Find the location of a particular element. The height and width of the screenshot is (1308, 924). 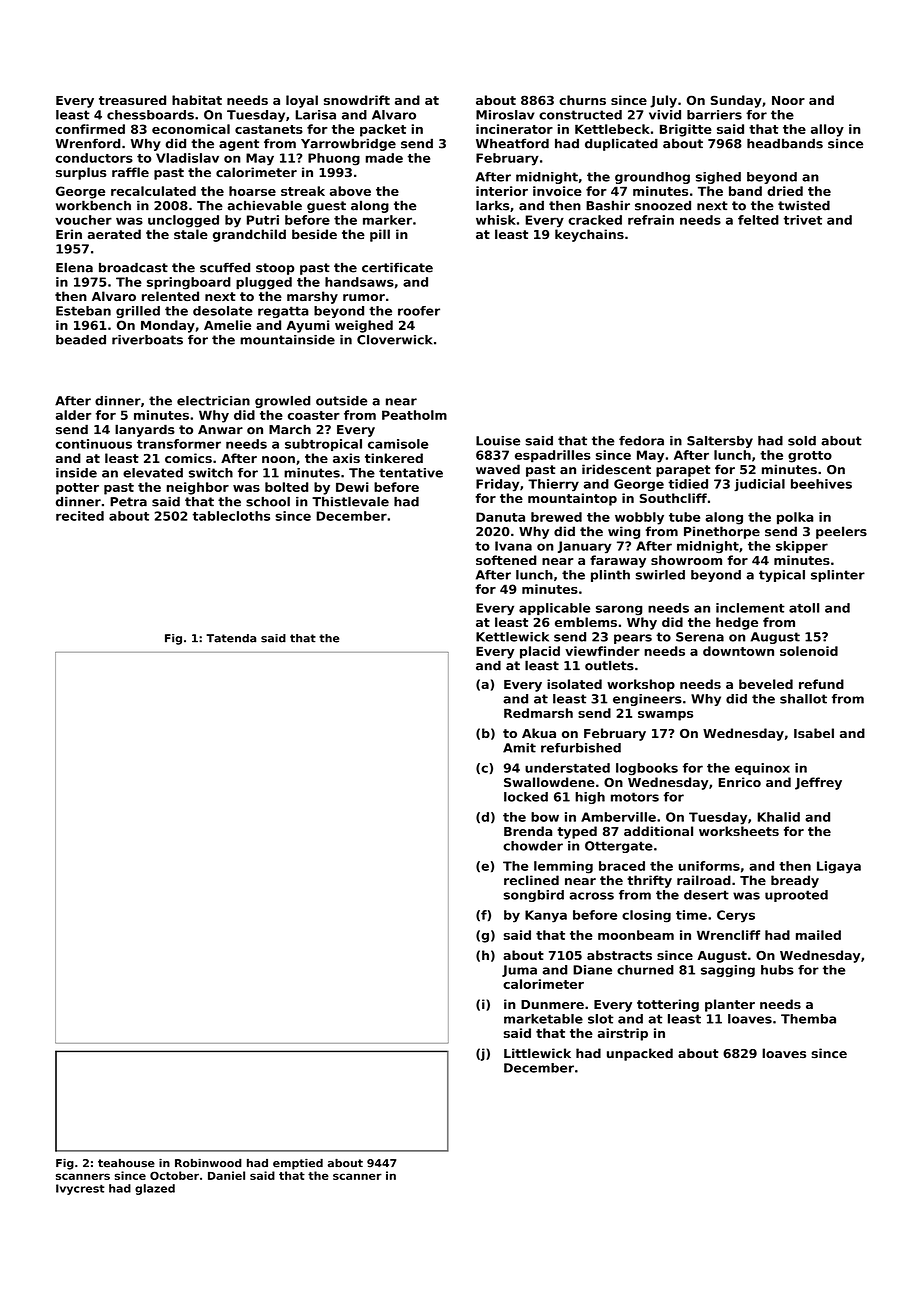

Peatholm is located at coordinates (414, 415).
